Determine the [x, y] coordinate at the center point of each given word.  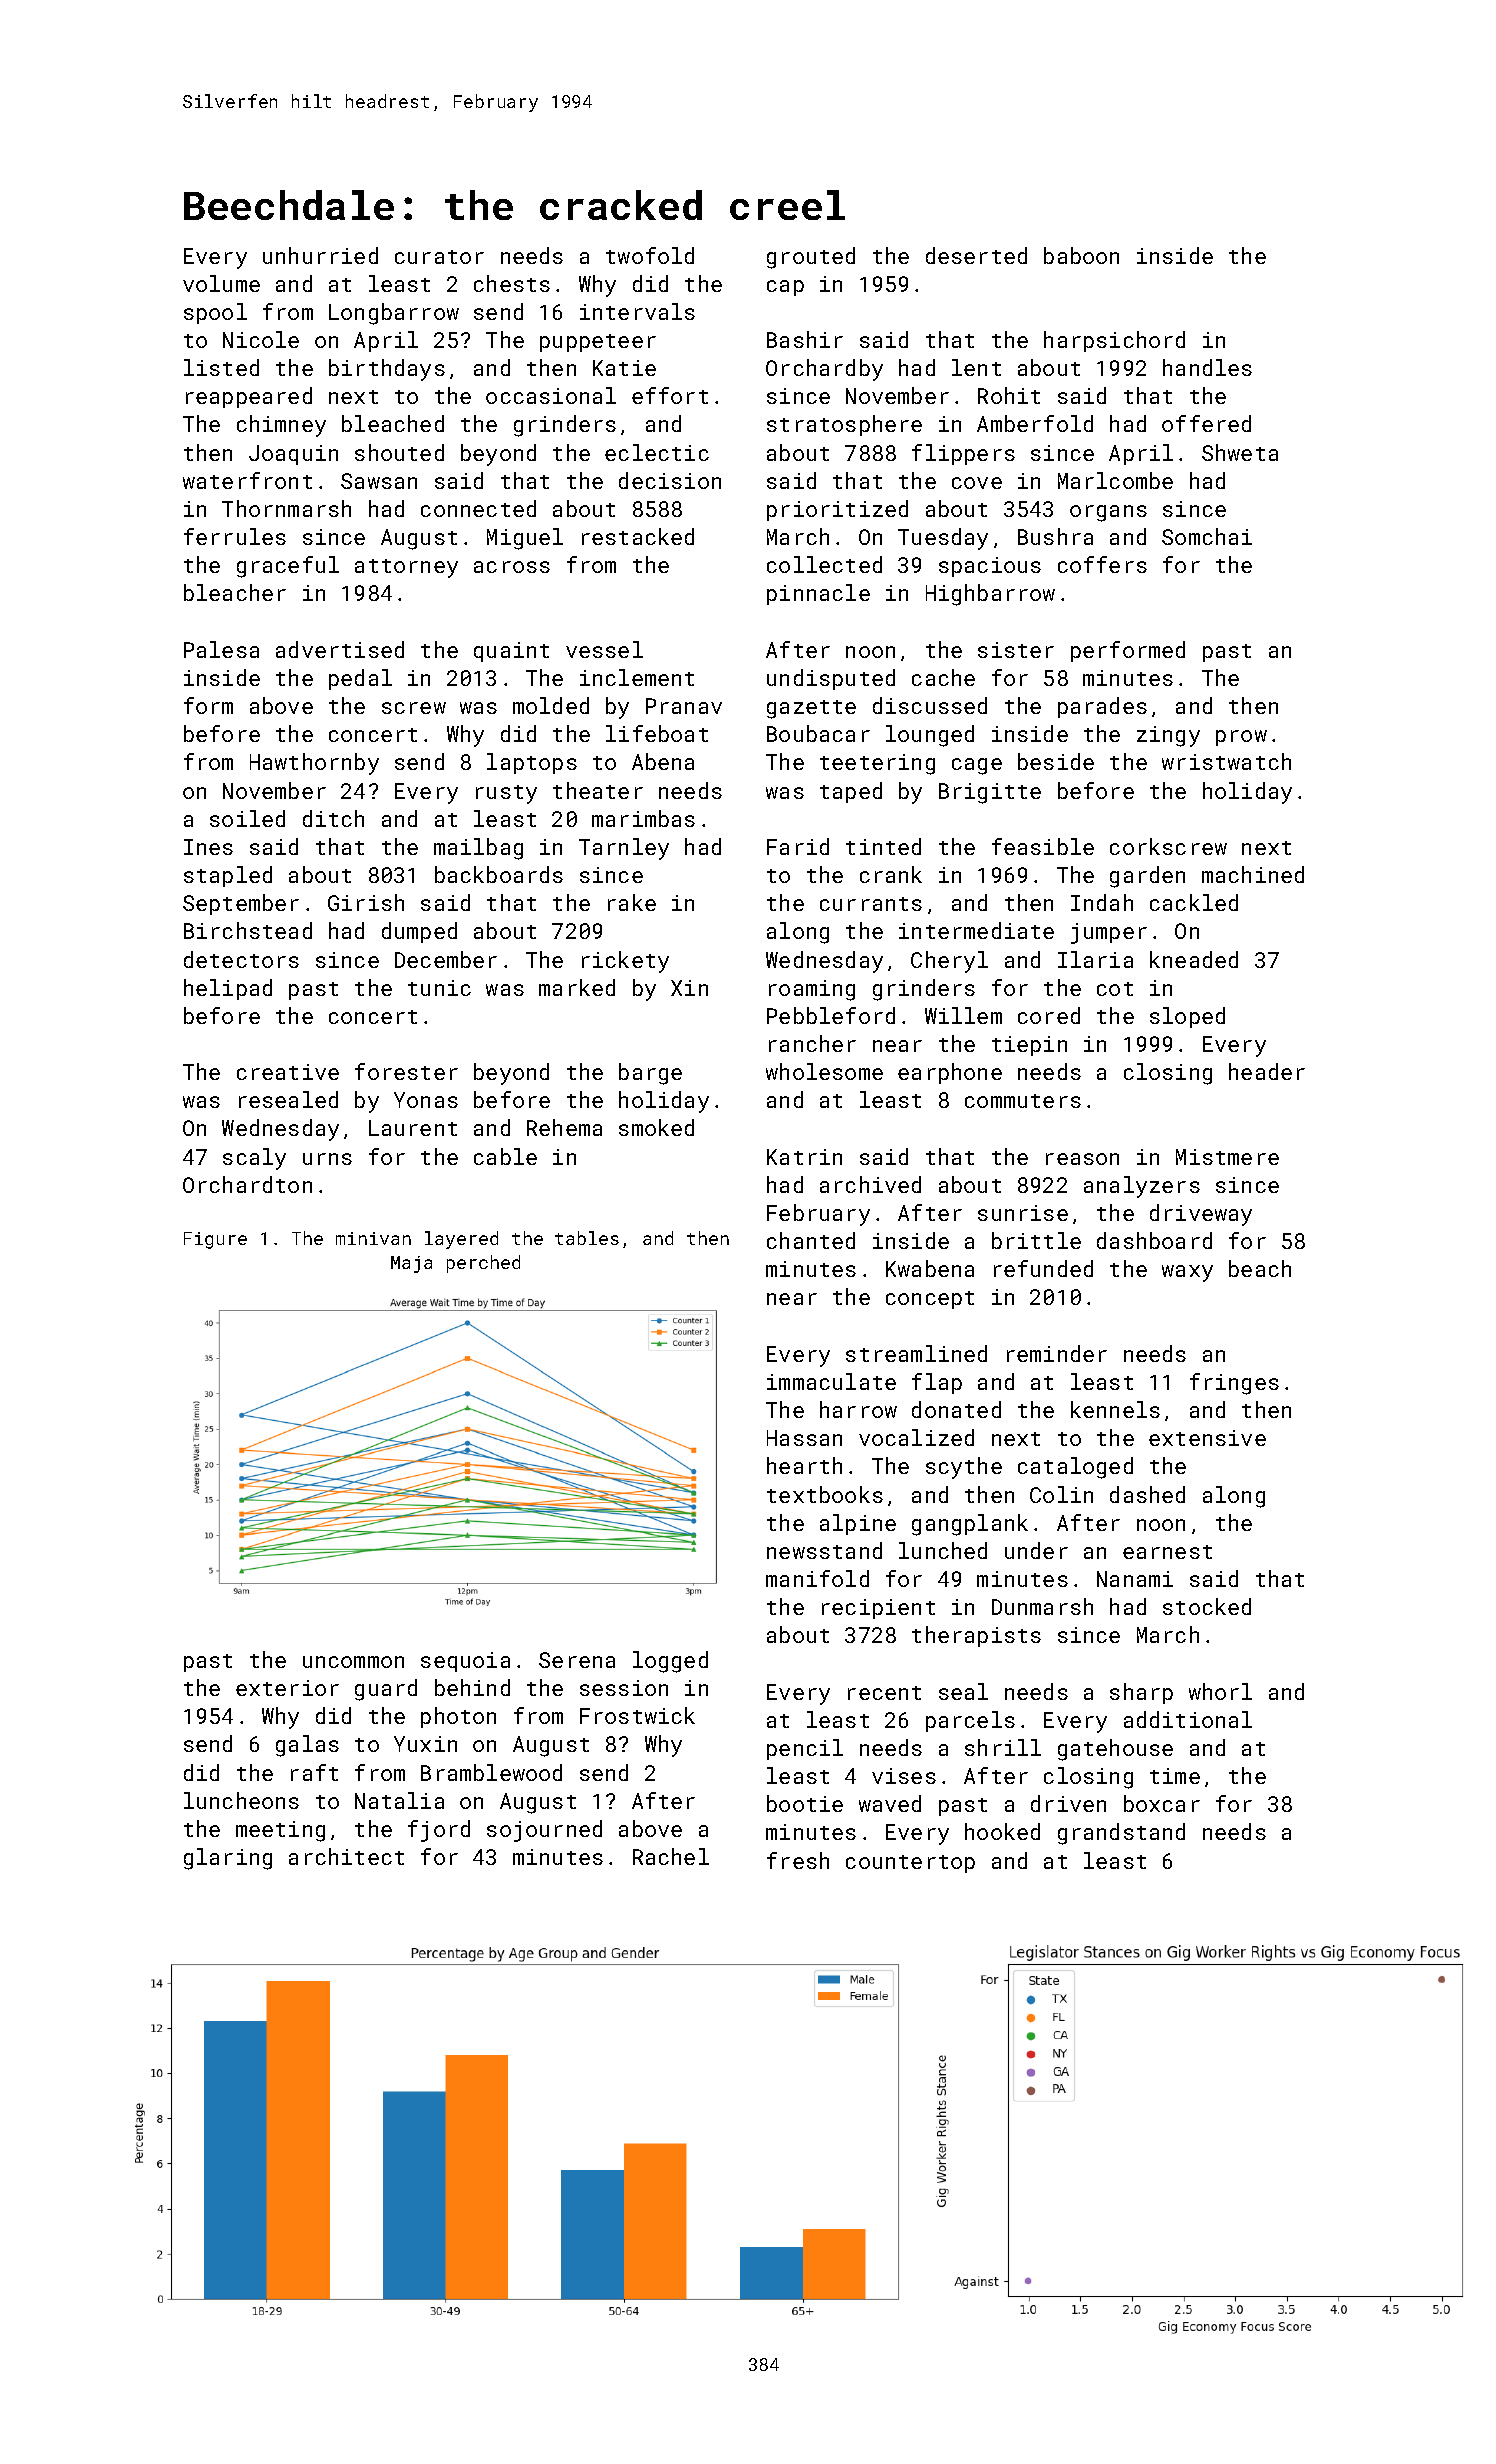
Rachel [671, 1856]
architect [346, 1856]
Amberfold [1035, 423]
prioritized [837, 510]
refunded [1043, 1268]
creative [288, 1072]
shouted [399, 452]
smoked [656, 1127]
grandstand [1121, 1834]
